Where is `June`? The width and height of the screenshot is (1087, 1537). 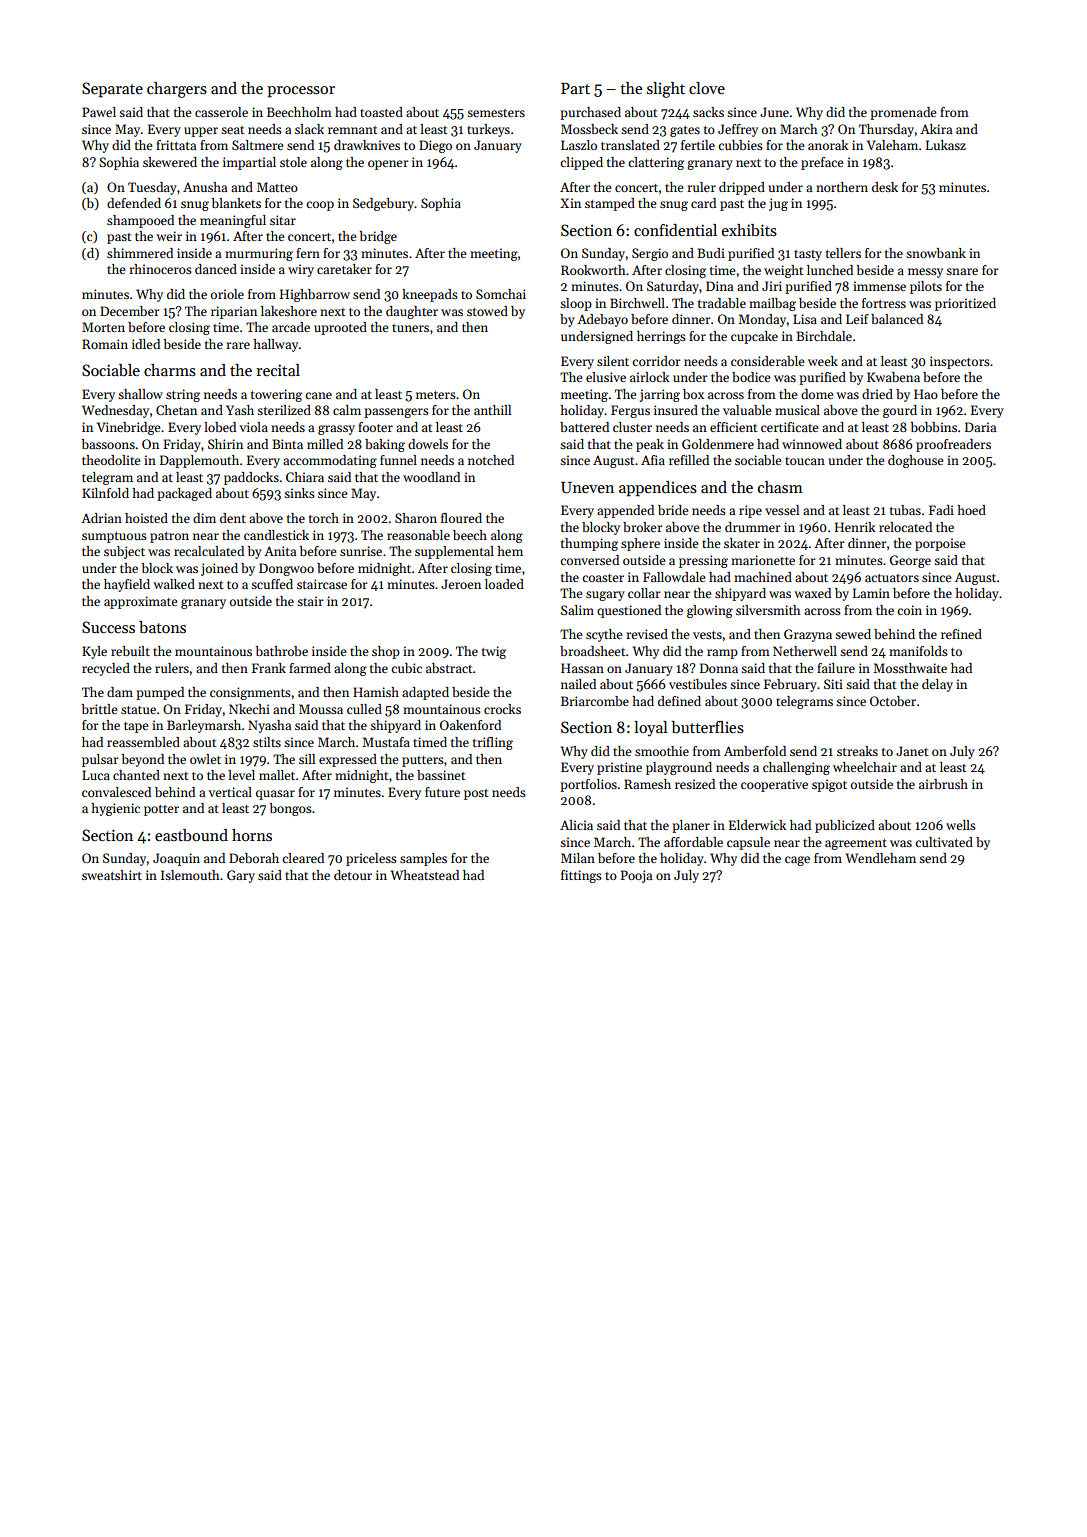
June is located at coordinates (774, 112).
